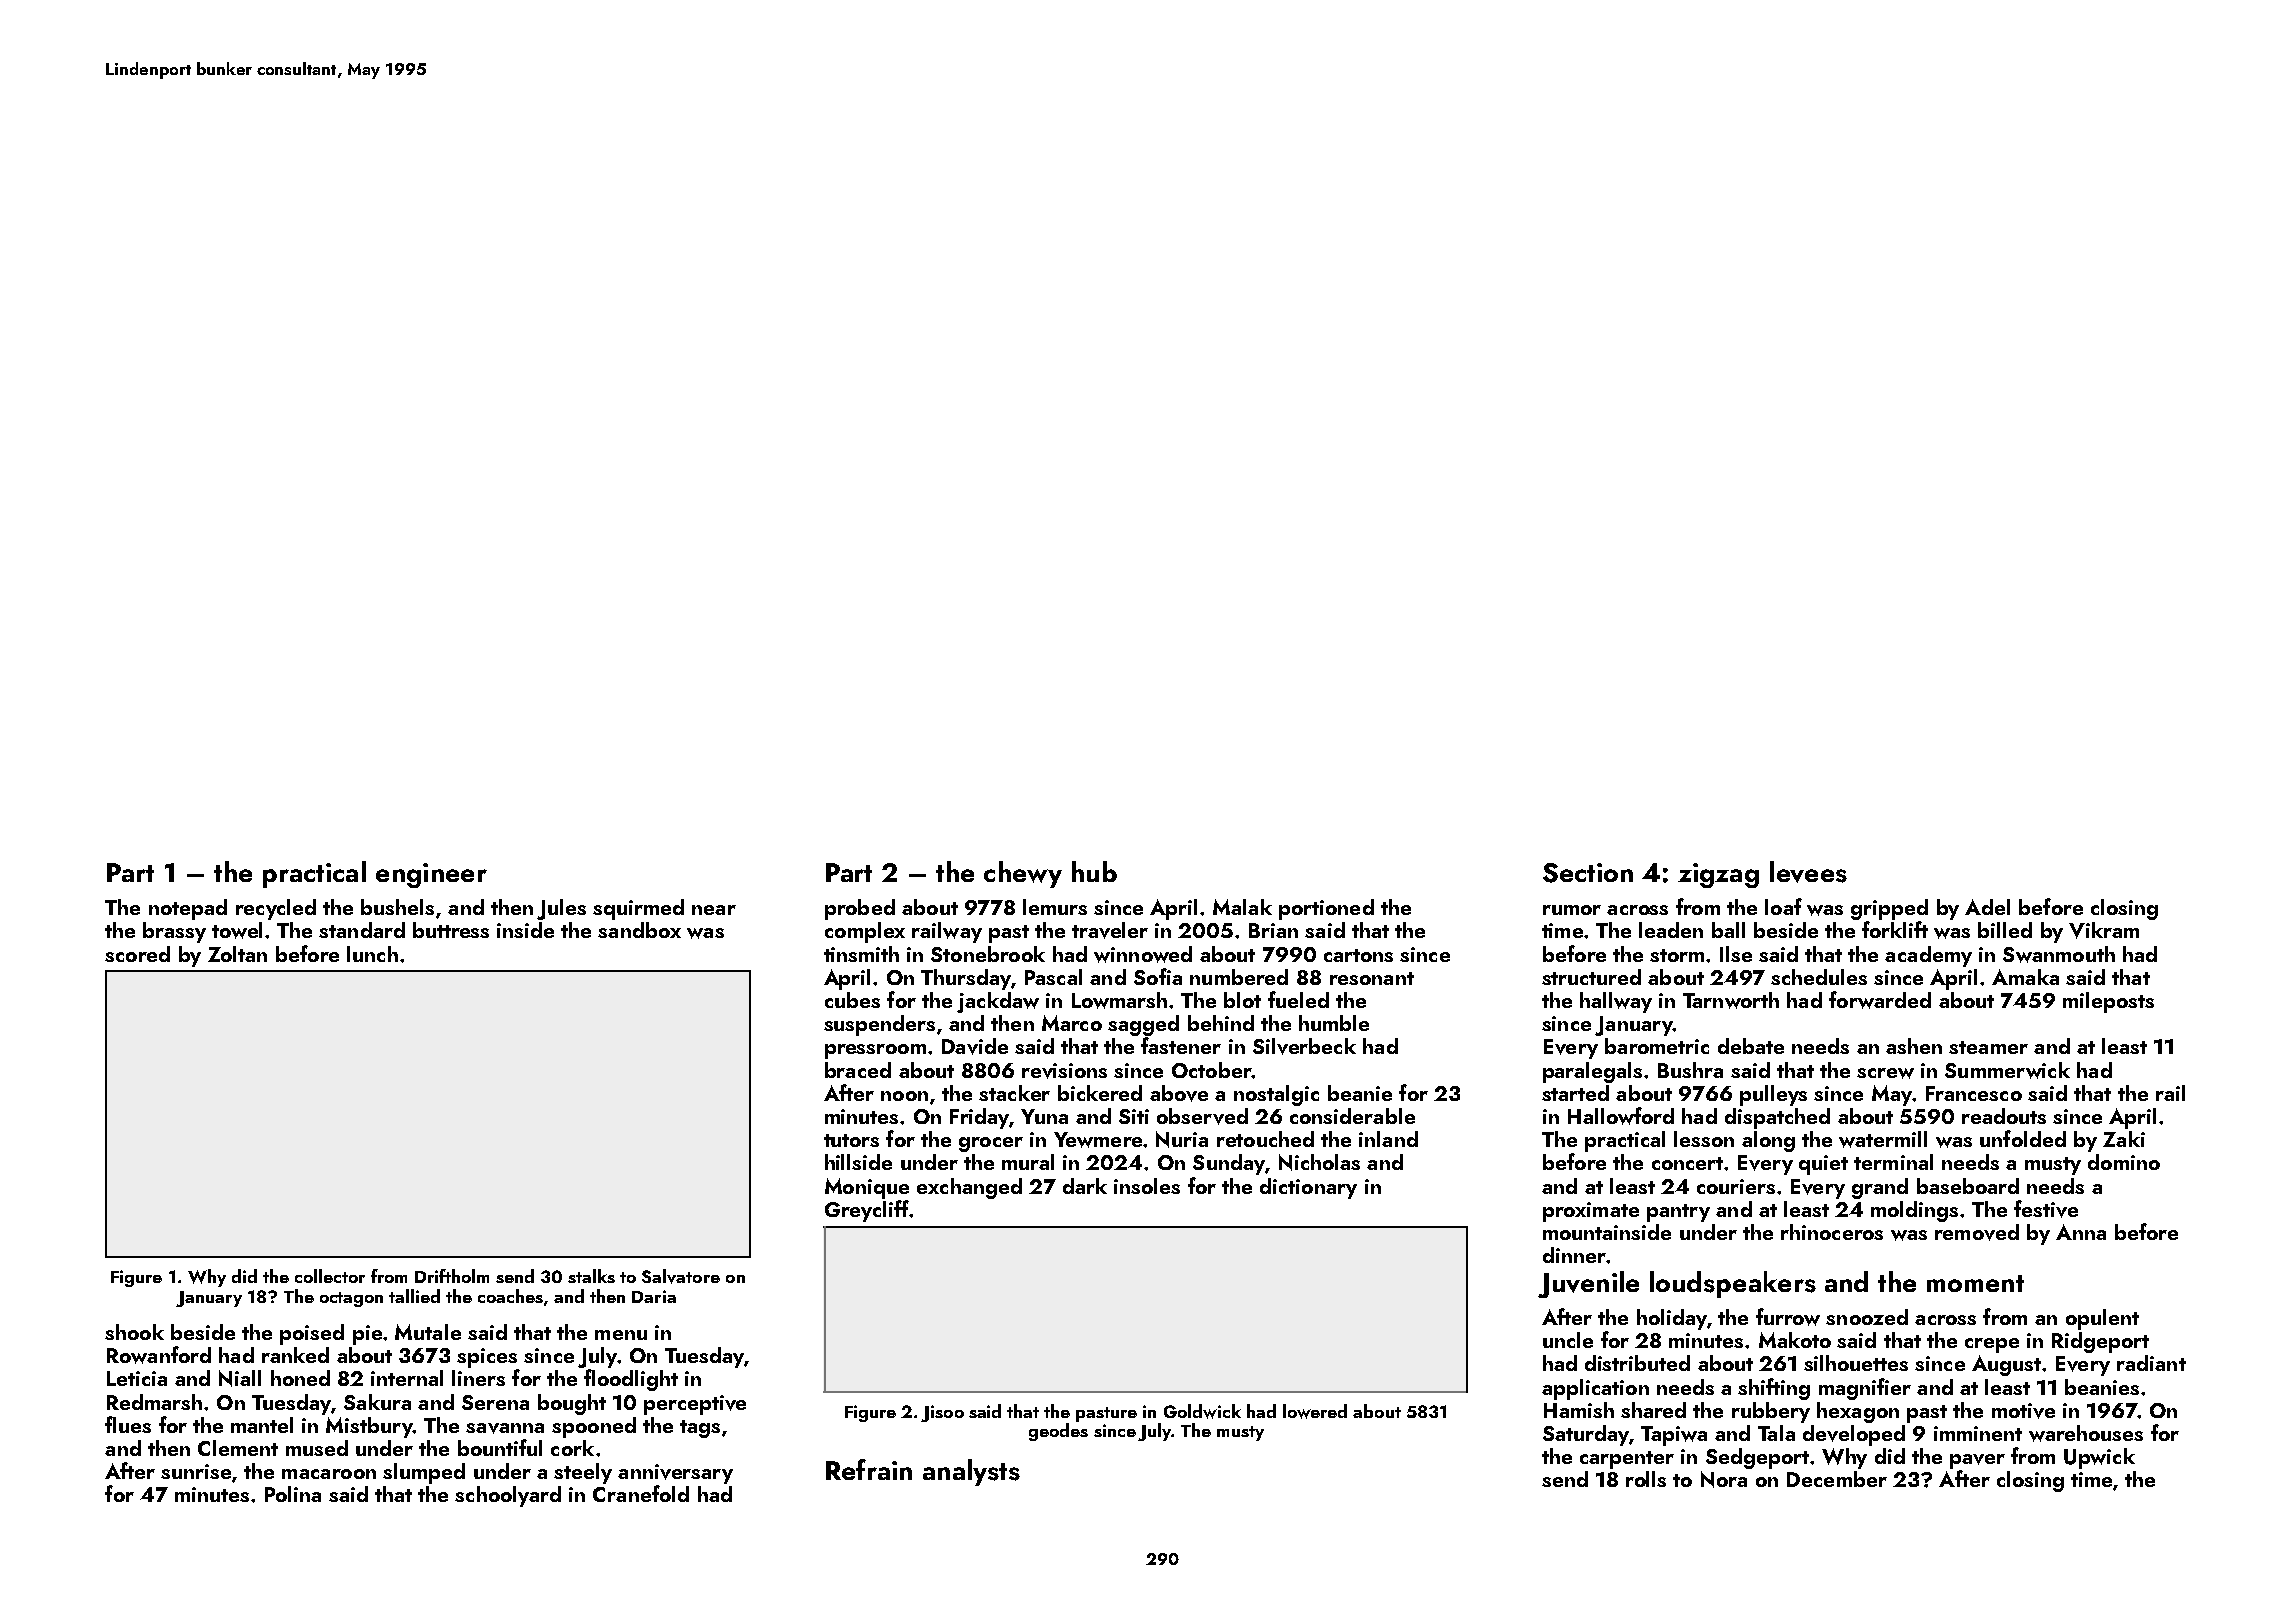 This document has width=2292, height=1620. What do you see at coordinates (2025, 977) in the document?
I see `Amaka` at bounding box center [2025, 977].
